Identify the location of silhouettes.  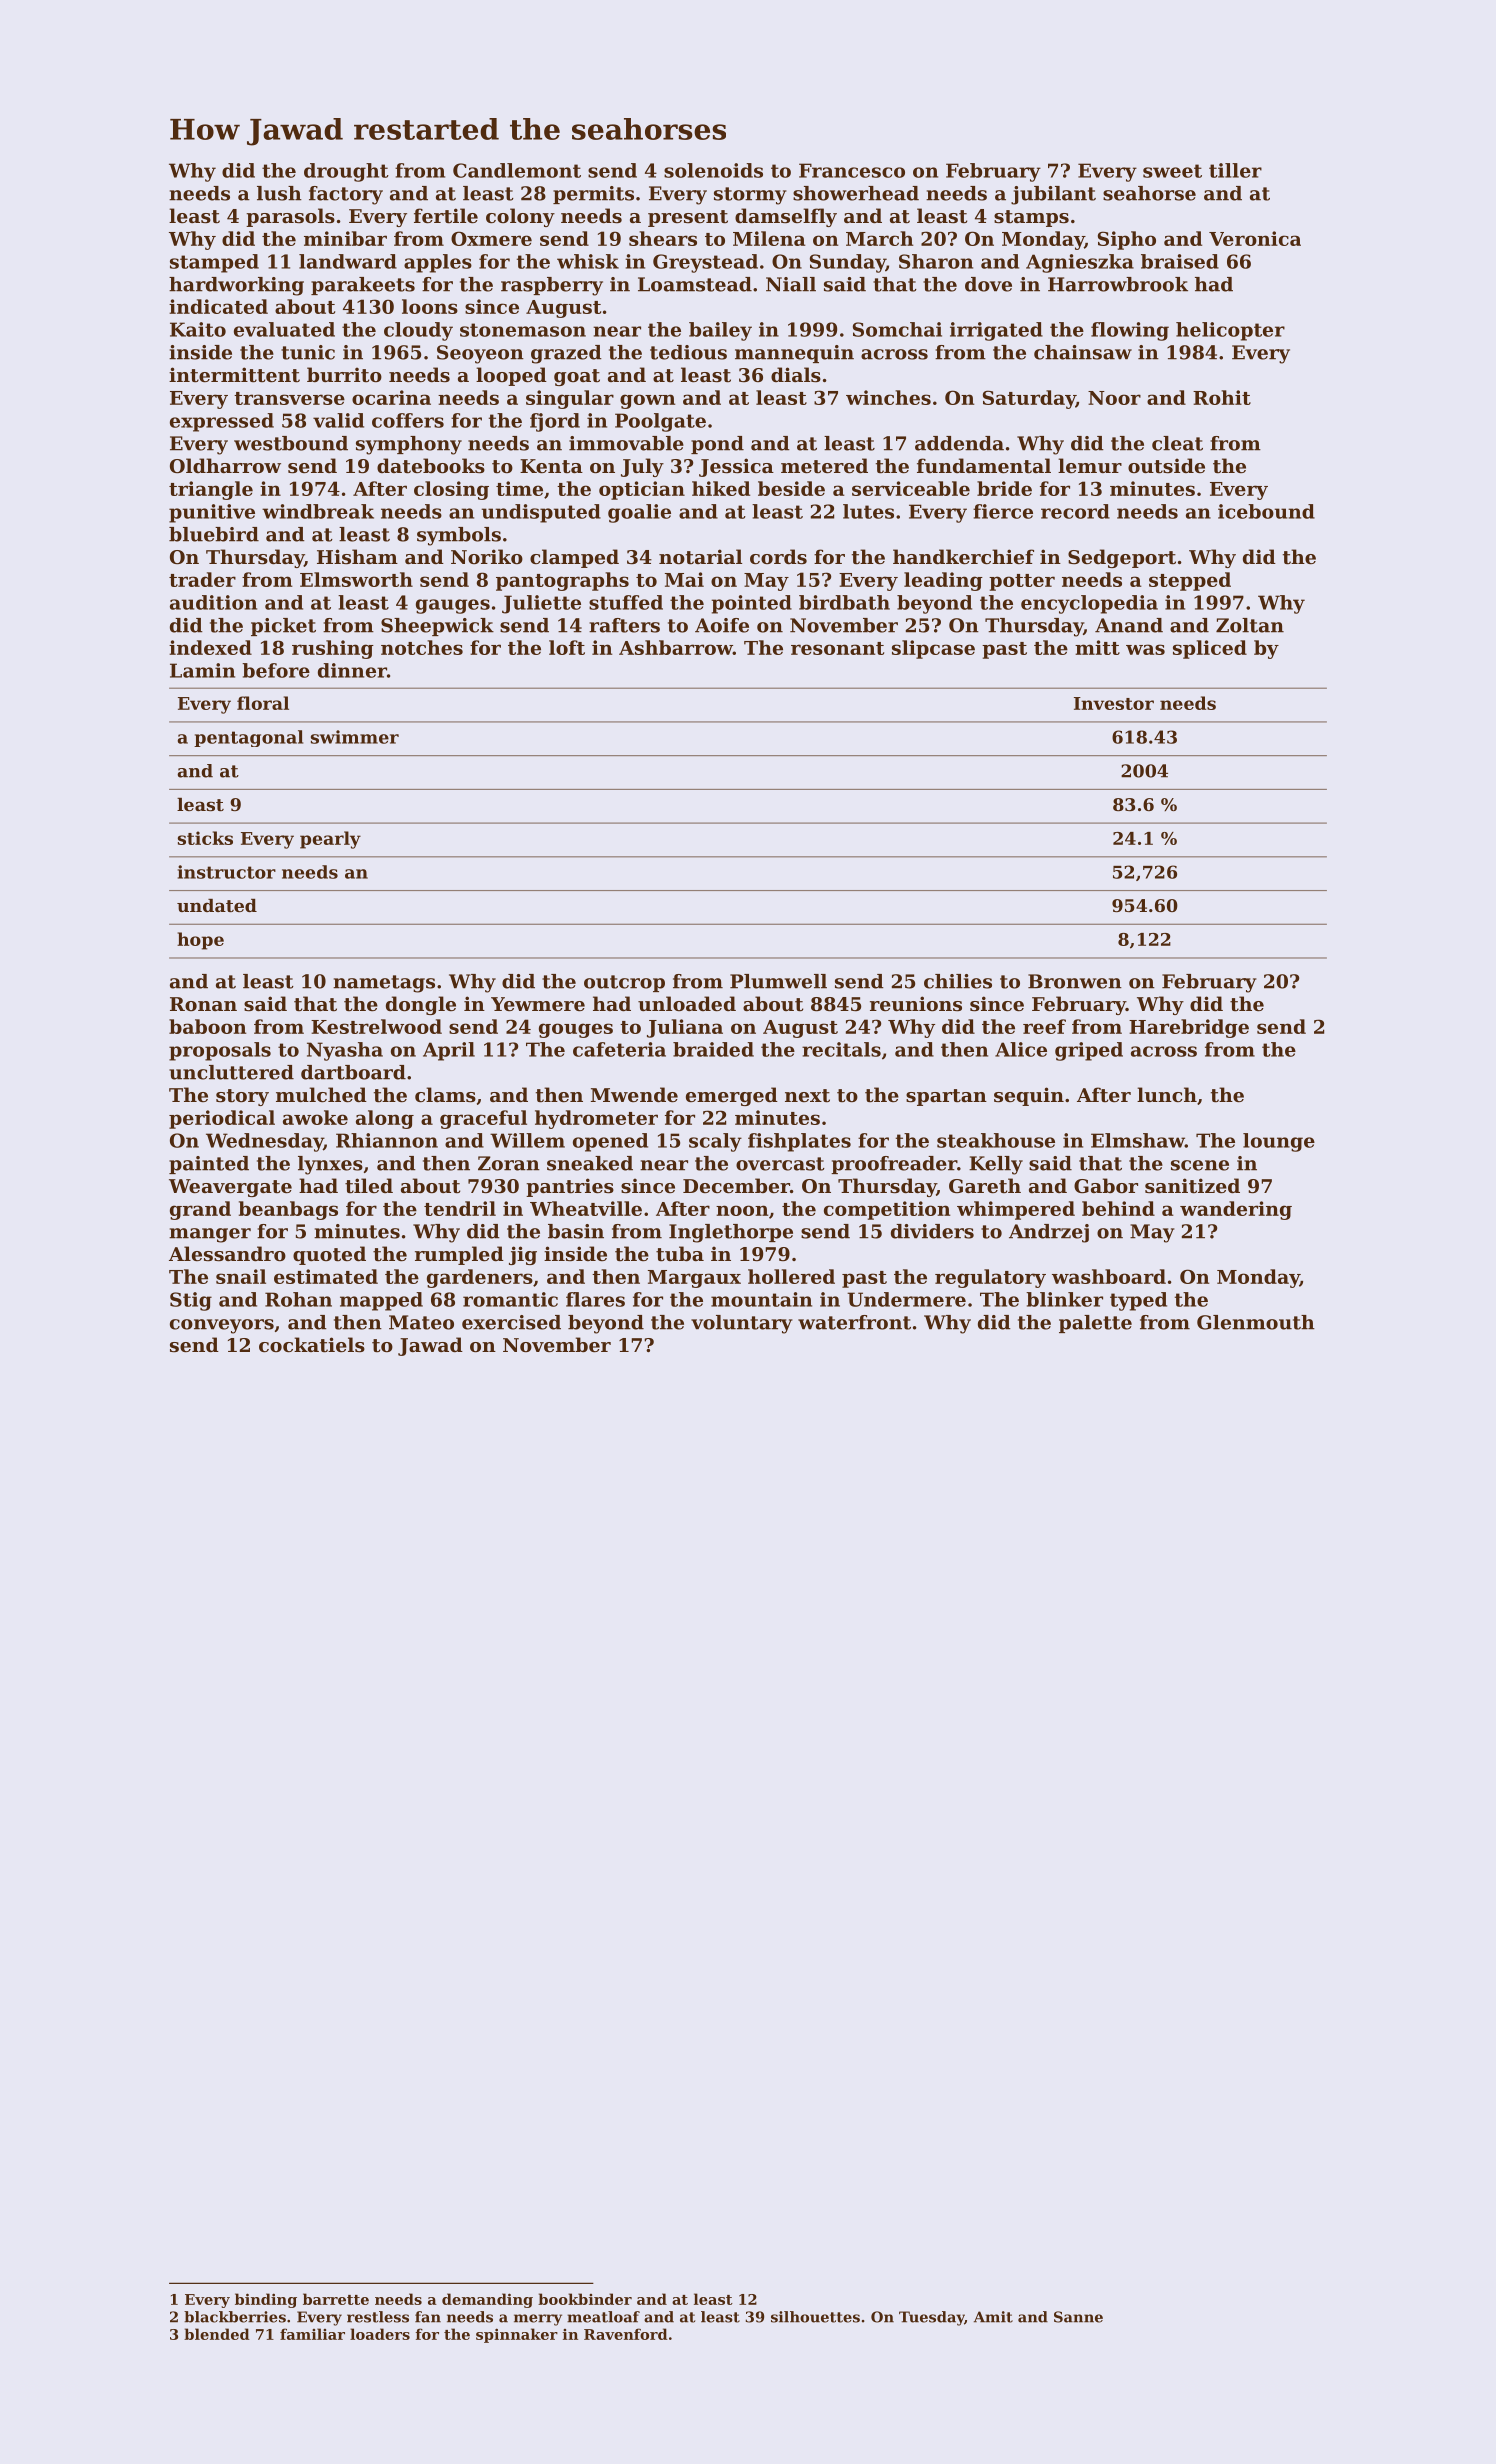
(815, 2317).
